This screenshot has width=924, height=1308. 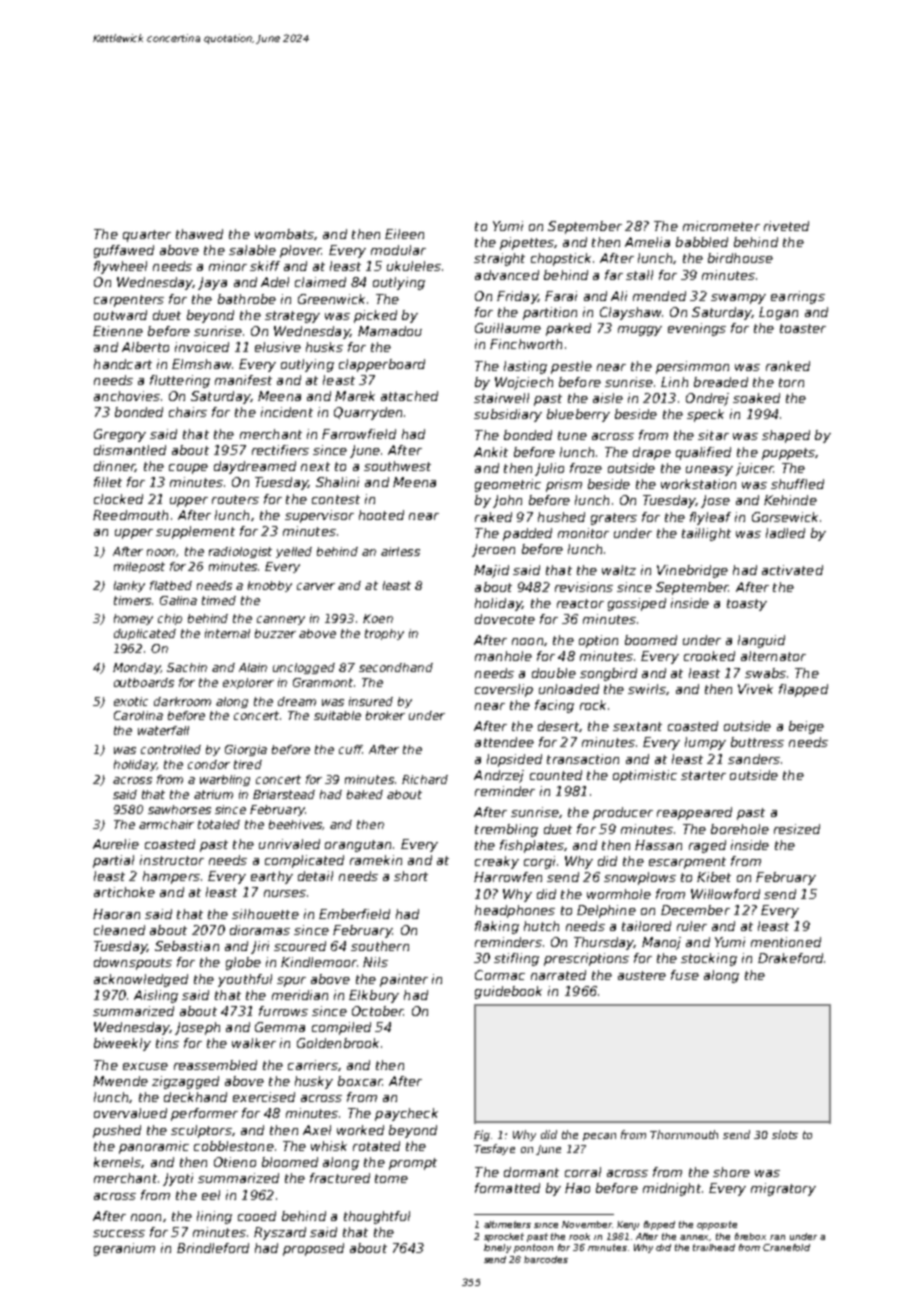 What do you see at coordinates (587, 1224) in the screenshot?
I see `November` at bounding box center [587, 1224].
